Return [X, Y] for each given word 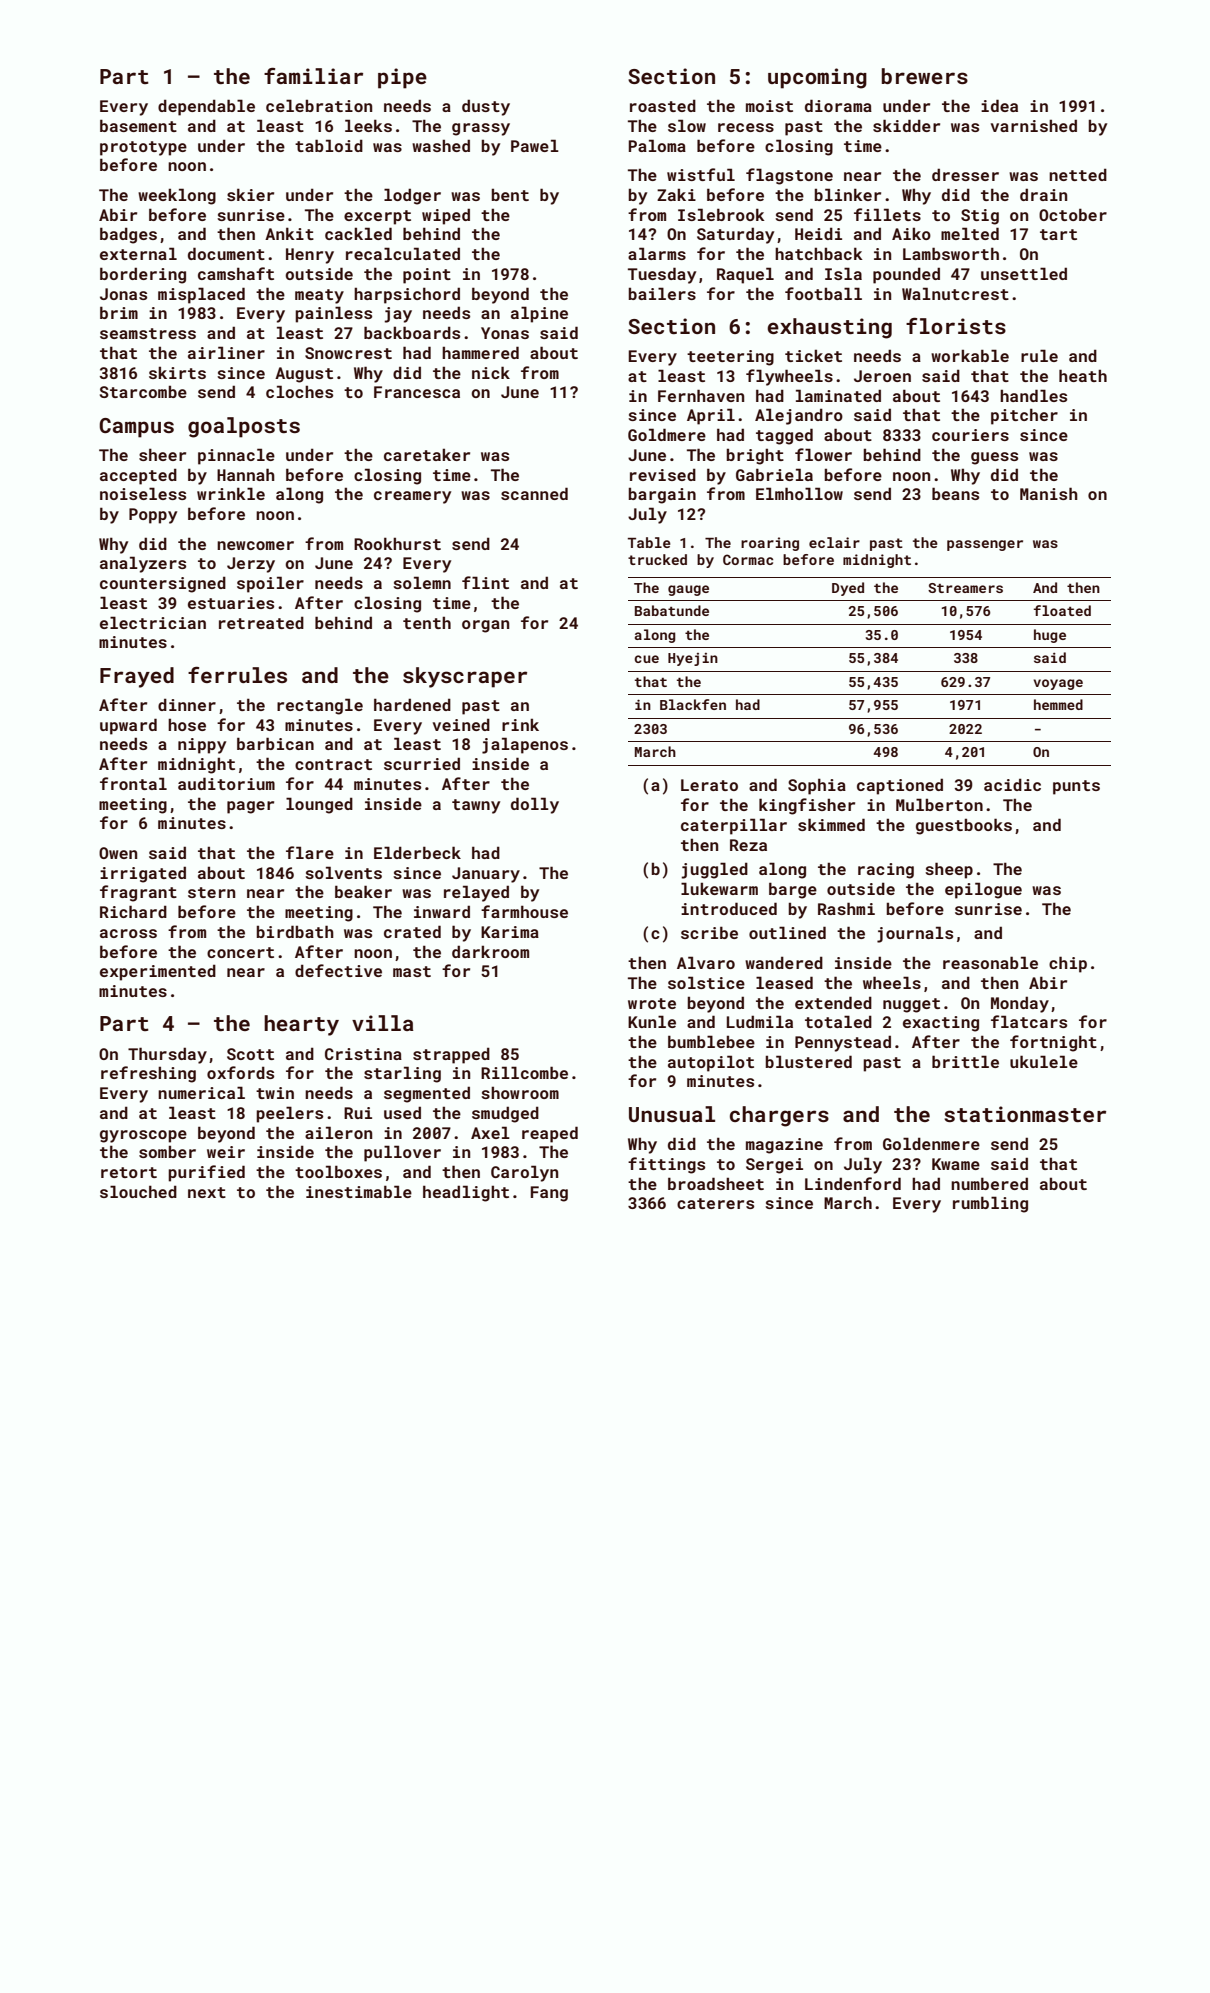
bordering [143, 275]
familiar [313, 76]
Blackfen [693, 704]
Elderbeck [417, 852]
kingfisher [807, 806]
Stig [980, 217]
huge [1050, 636]
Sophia [817, 786]
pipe [402, 78]
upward [128, 726]
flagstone [789, 176]
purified [206, 1173]
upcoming [817, 78]
